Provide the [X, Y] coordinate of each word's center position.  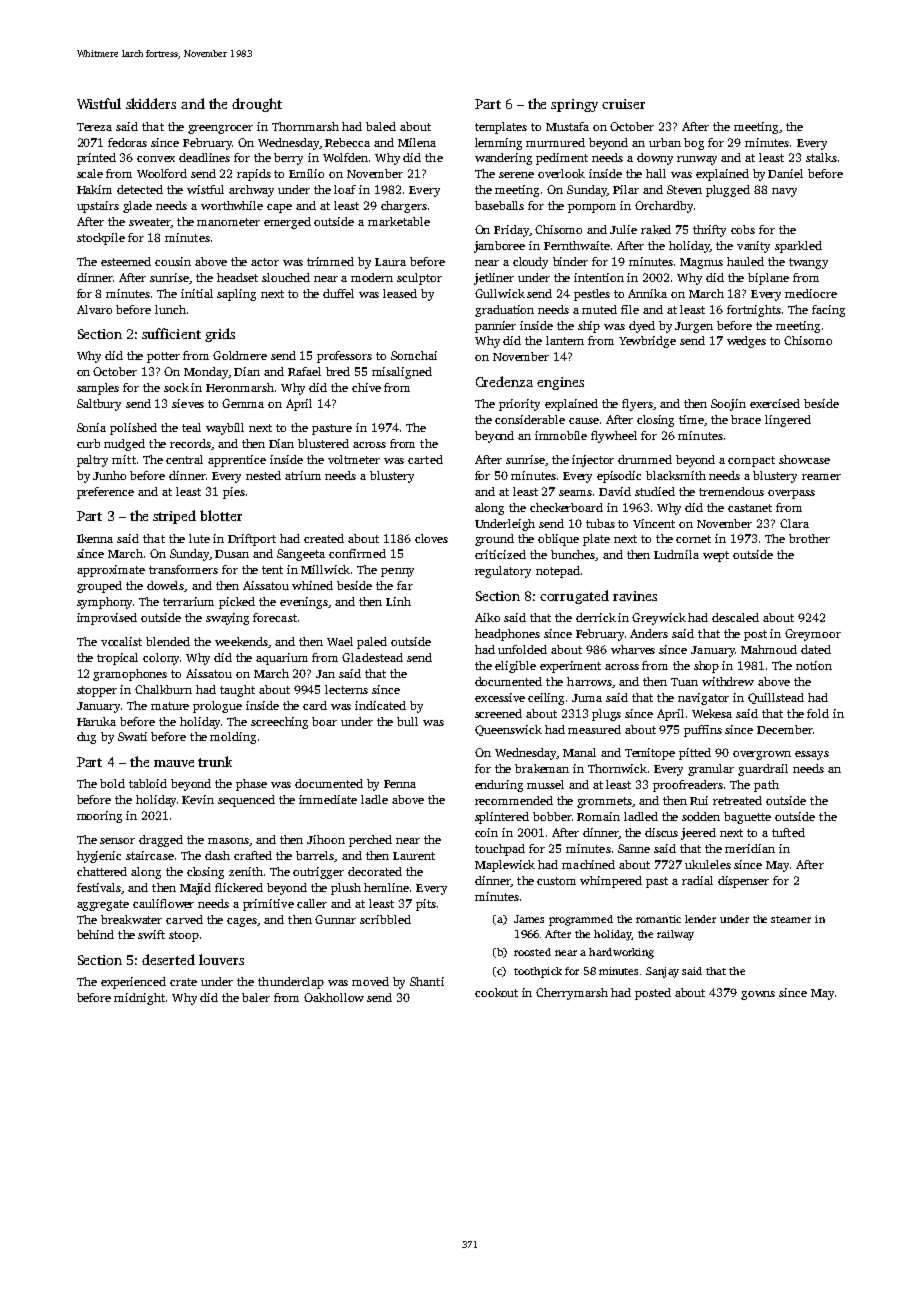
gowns [758, 995]
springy [574, 105]
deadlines [204, 157]
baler [256, 997]
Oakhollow [334, 997]
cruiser [623, 104]
